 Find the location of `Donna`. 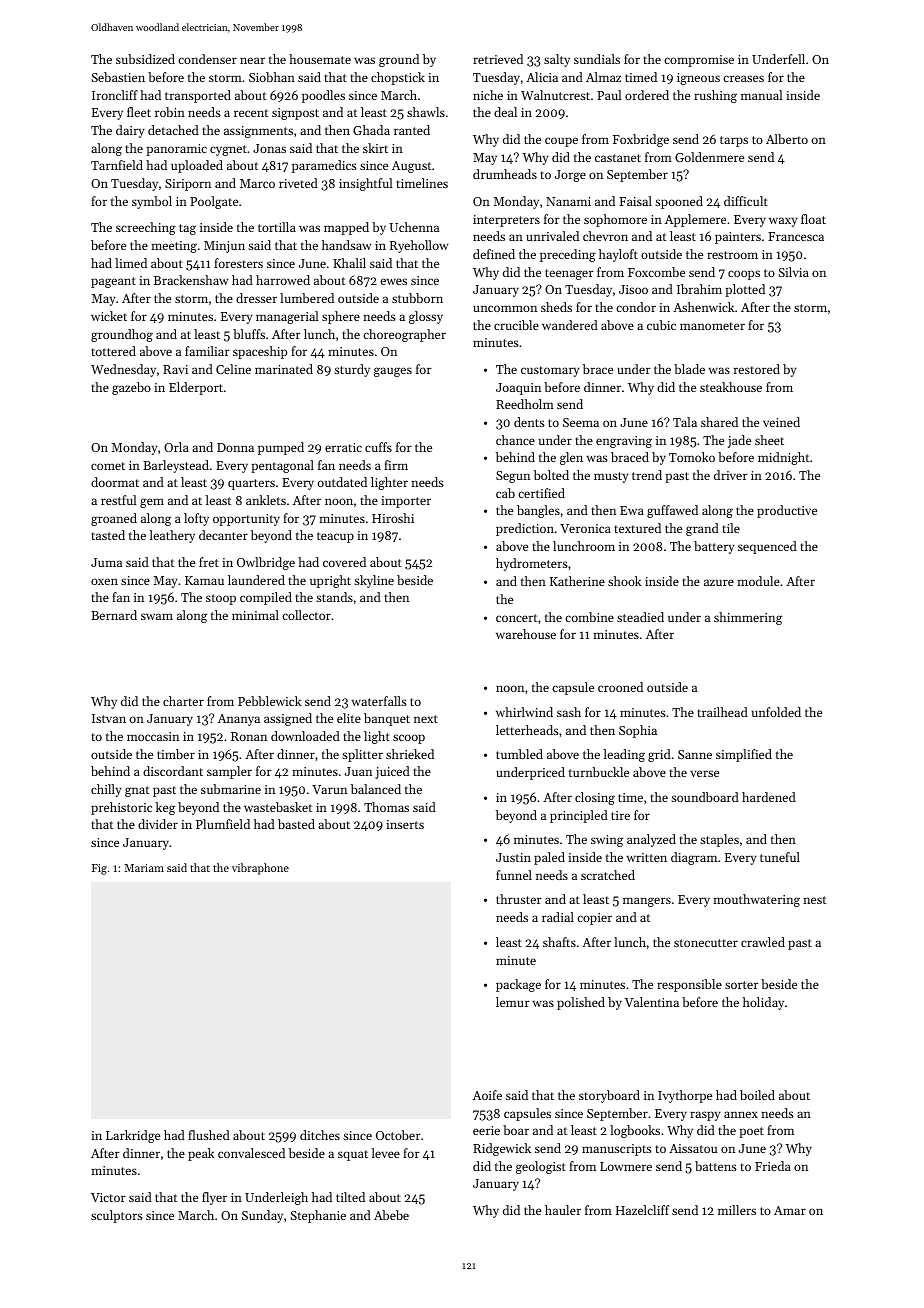

Donna is located at coordinates (235, 447).
